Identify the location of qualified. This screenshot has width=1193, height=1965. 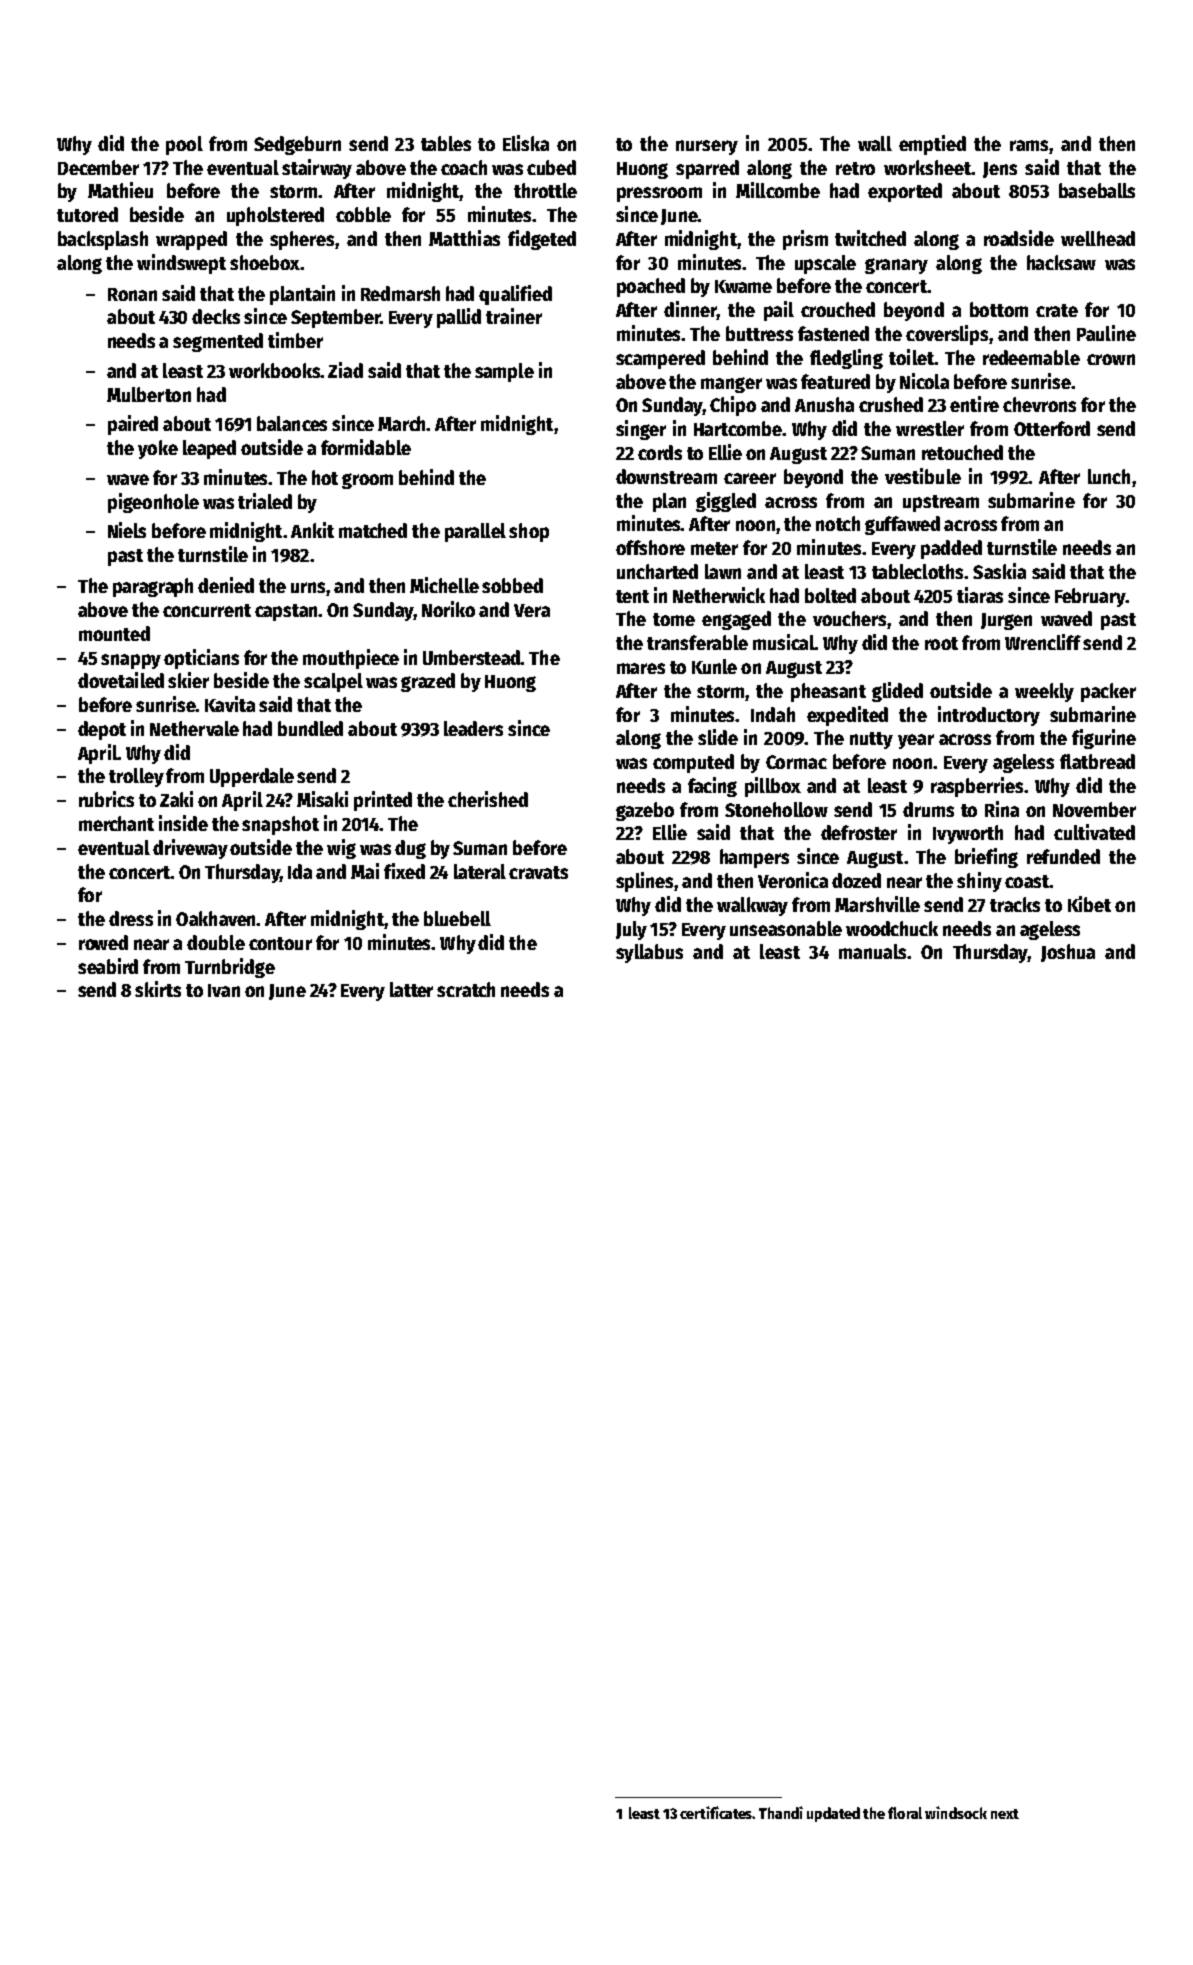
(515, 295).
